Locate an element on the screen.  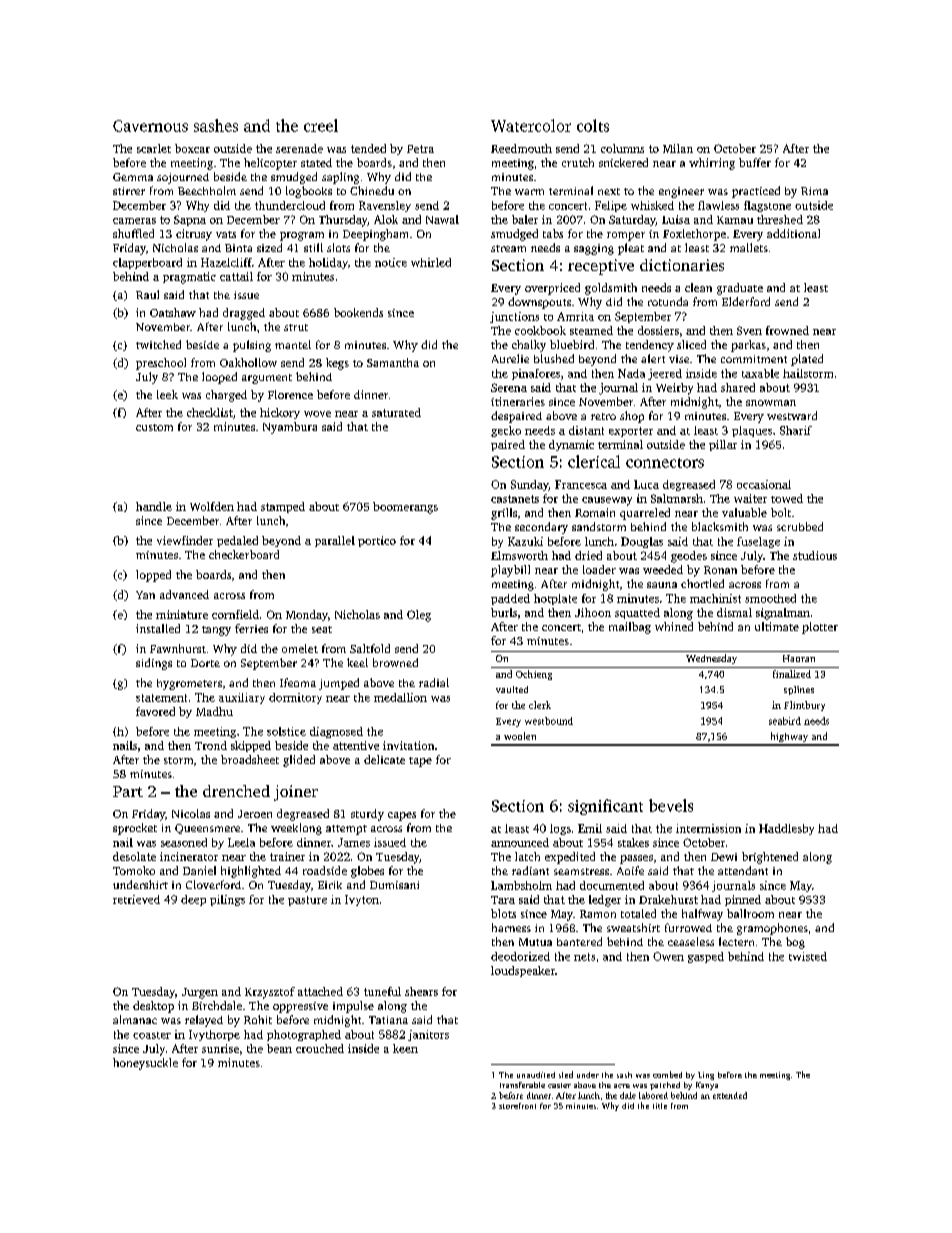
medallion is located at coordinates (400, 697).
